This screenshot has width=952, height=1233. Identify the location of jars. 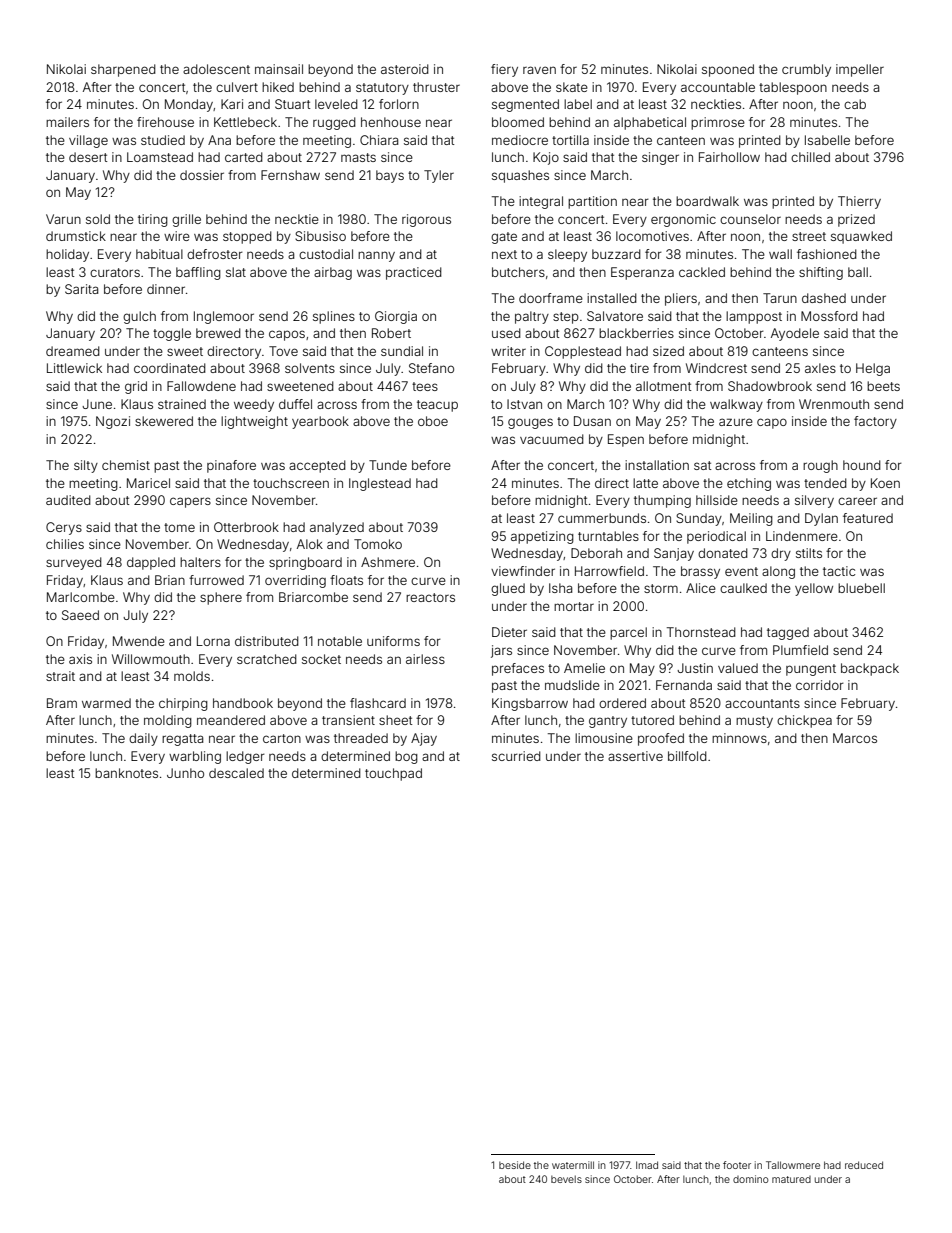
(501, 651).
